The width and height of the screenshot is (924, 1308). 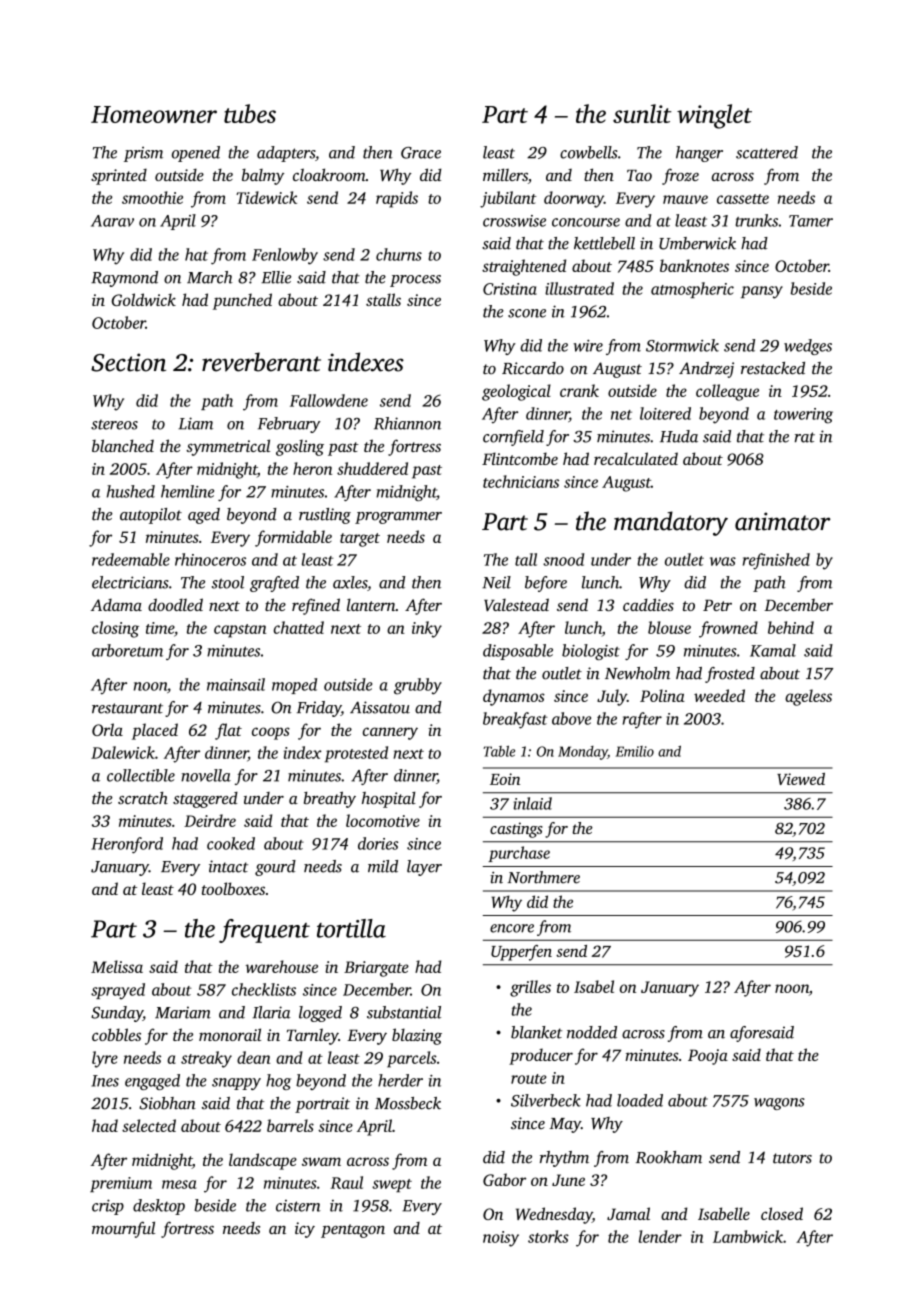 What do you see at coordinates (692, 290) in the screenshot?
I see `atmospheric` at bounding box center [692, 290].
